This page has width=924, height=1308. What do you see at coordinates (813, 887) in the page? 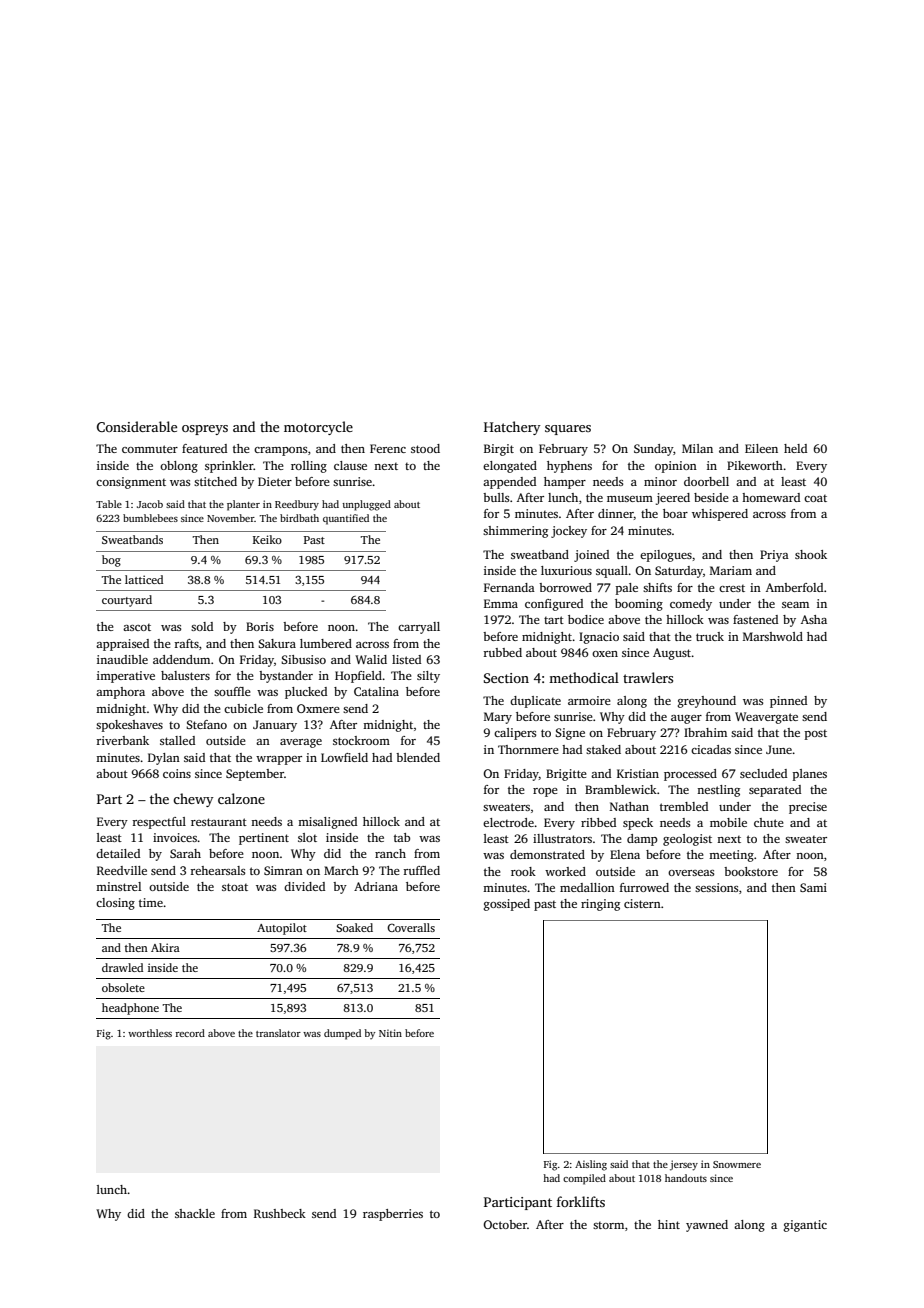
I see `Sami` at bounding box center [813, 887].
